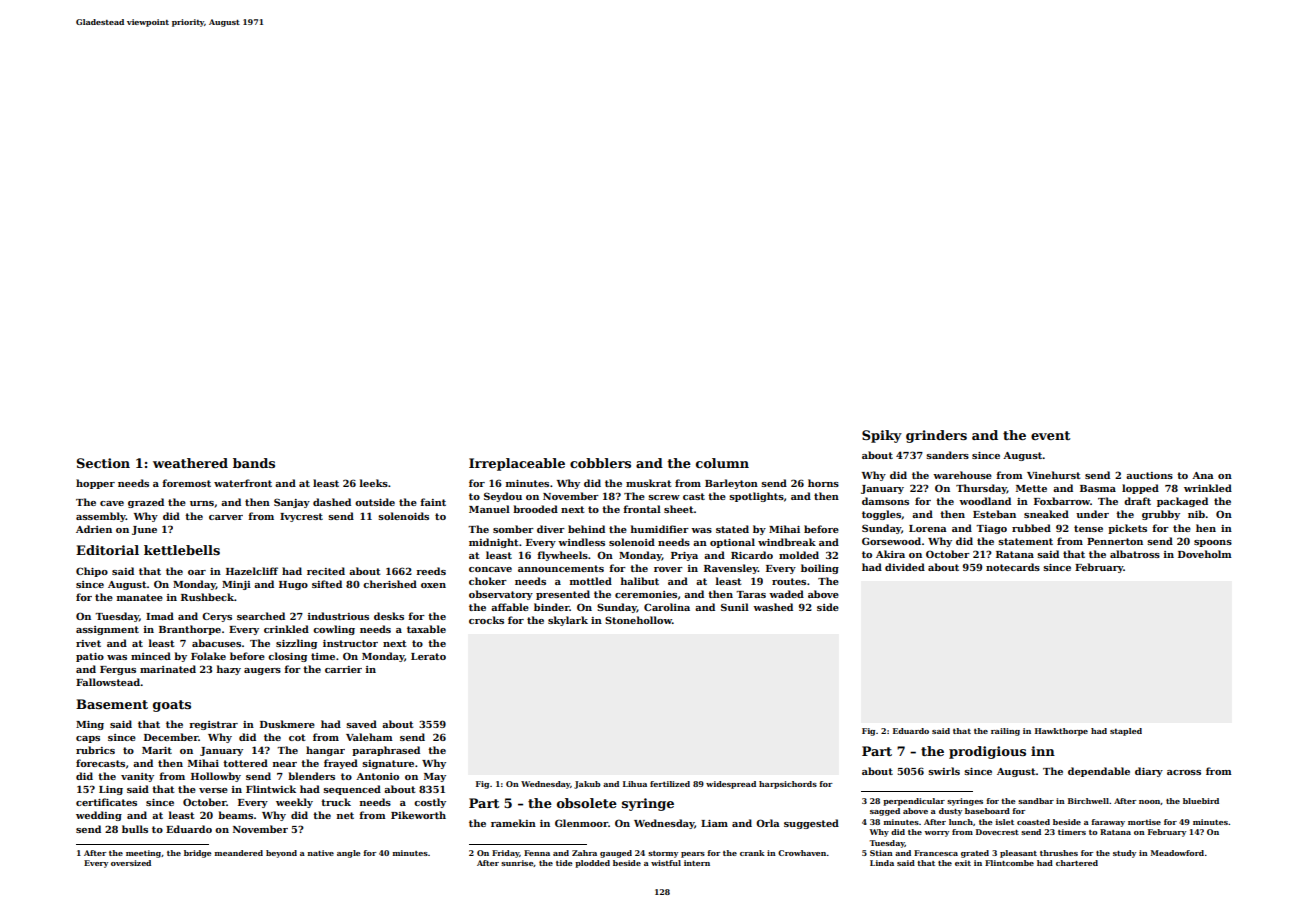 The height and width of the image is (924, 1308). Describe the element at coordinates (1213, 543) in the image. I see `spoons` at that location.
